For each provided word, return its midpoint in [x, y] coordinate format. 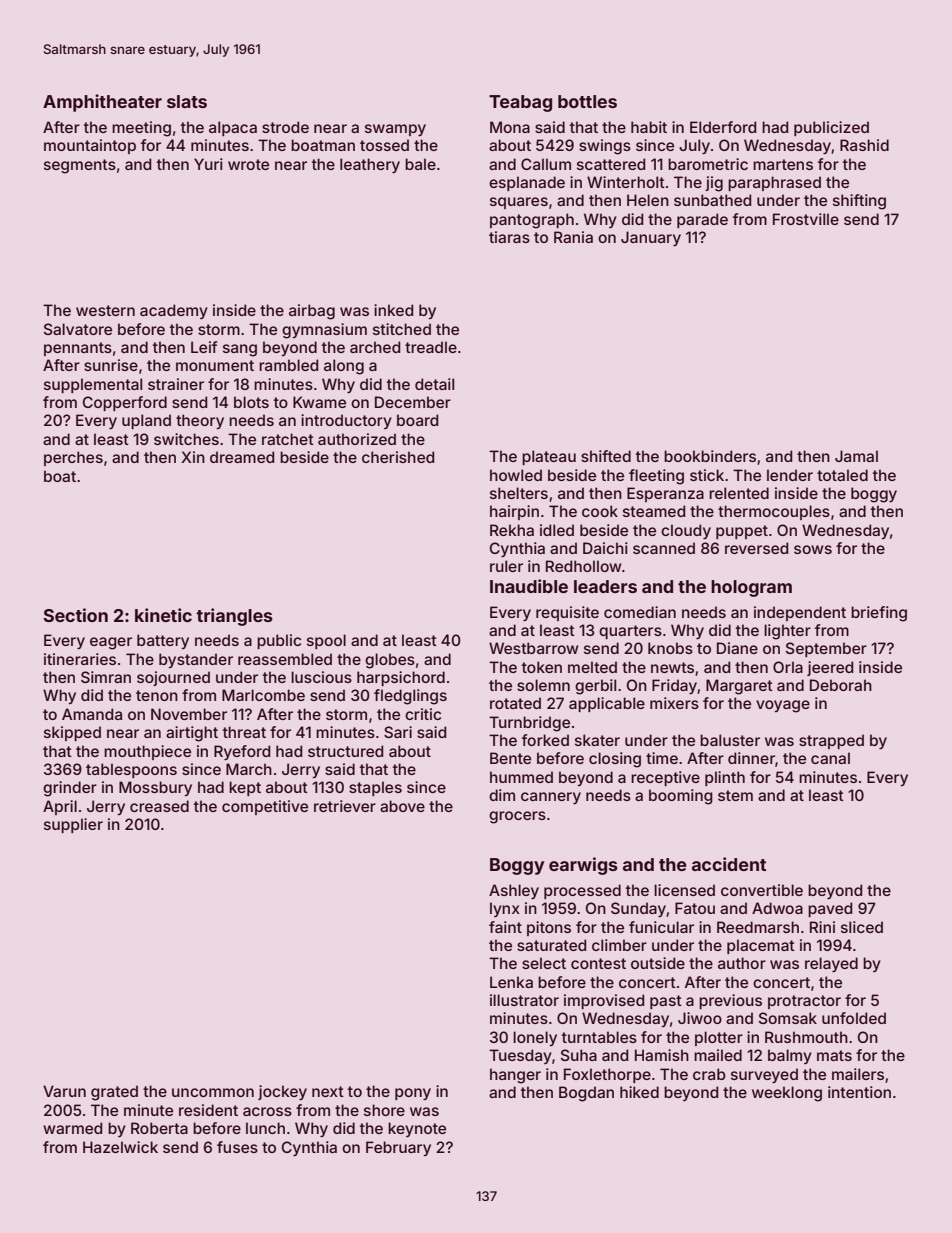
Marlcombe [263, 695]
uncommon [213, 1092]
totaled [842, 475]
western [105, 310]
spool [326, 641]
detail [434, 384]
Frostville [806, 219]
